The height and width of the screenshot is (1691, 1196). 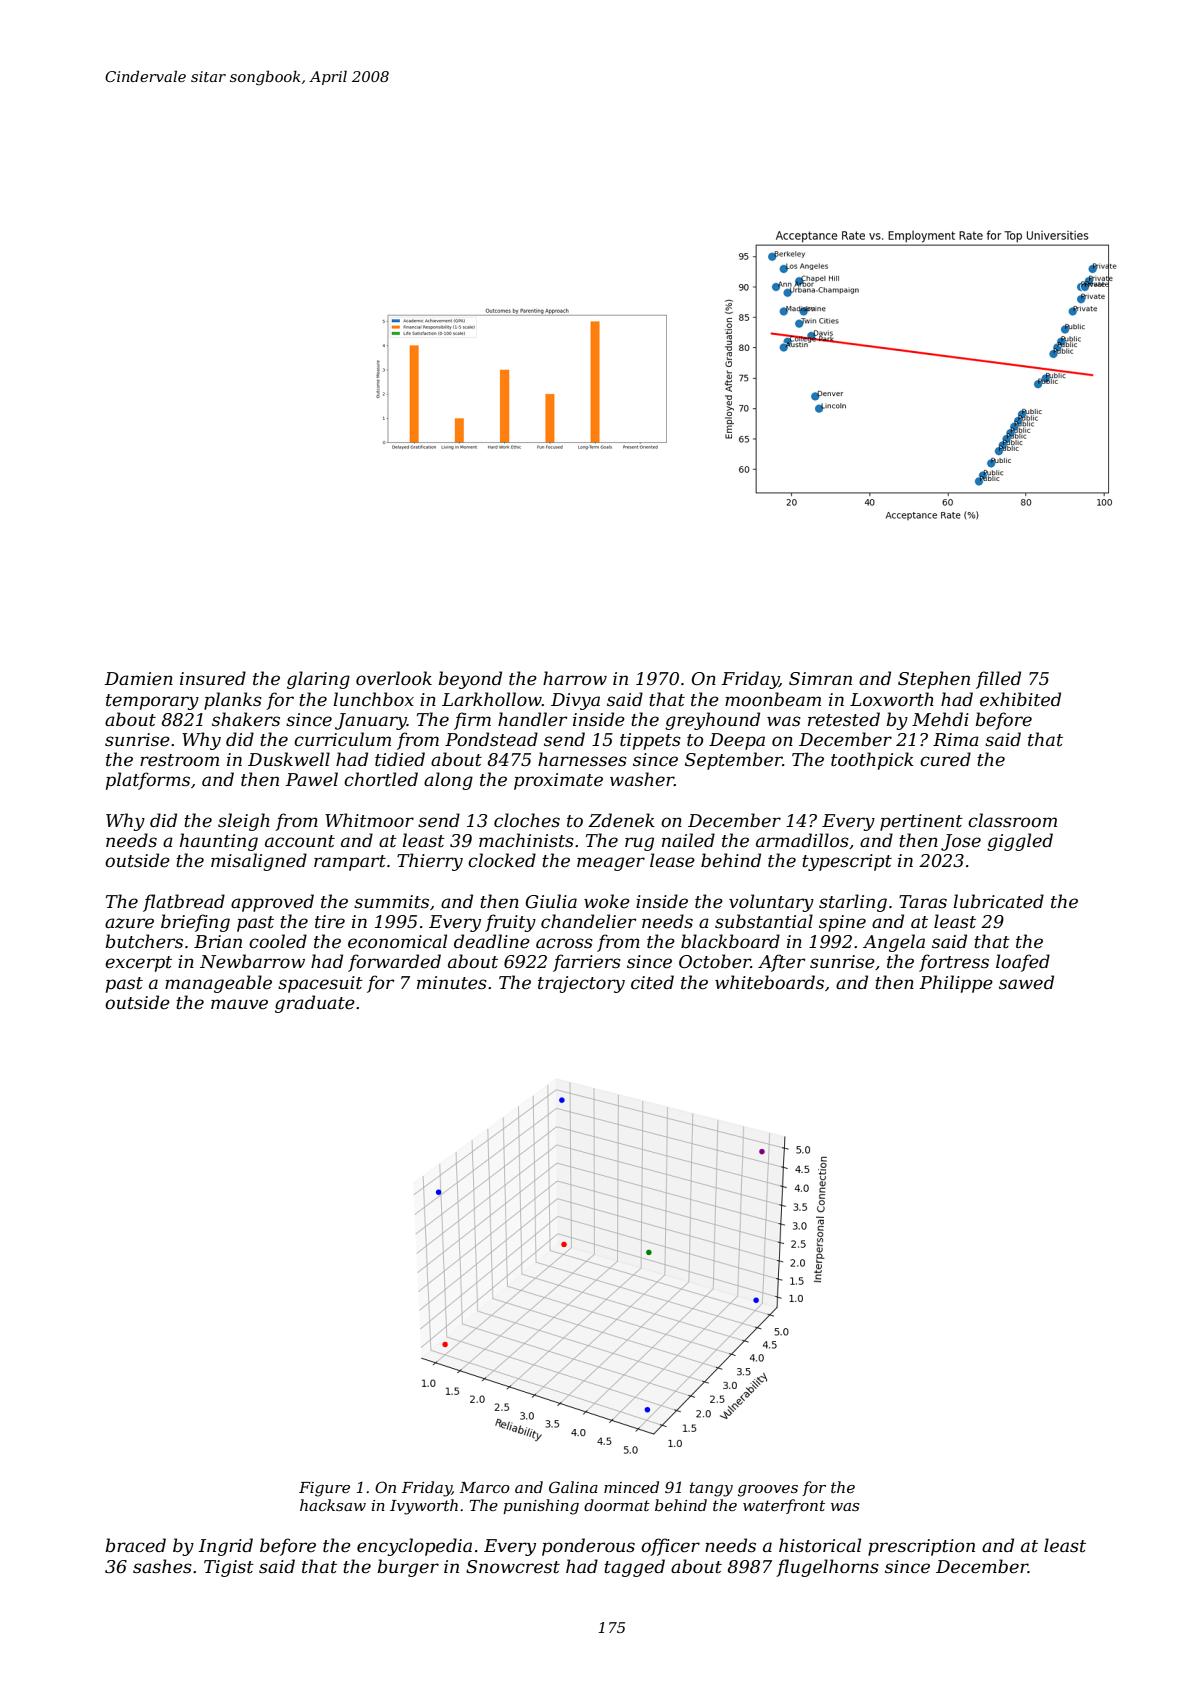 What do you see at coordinates (934, 680) in the screenshot?
I see `Stephen` at bounding box center [934, 680].
